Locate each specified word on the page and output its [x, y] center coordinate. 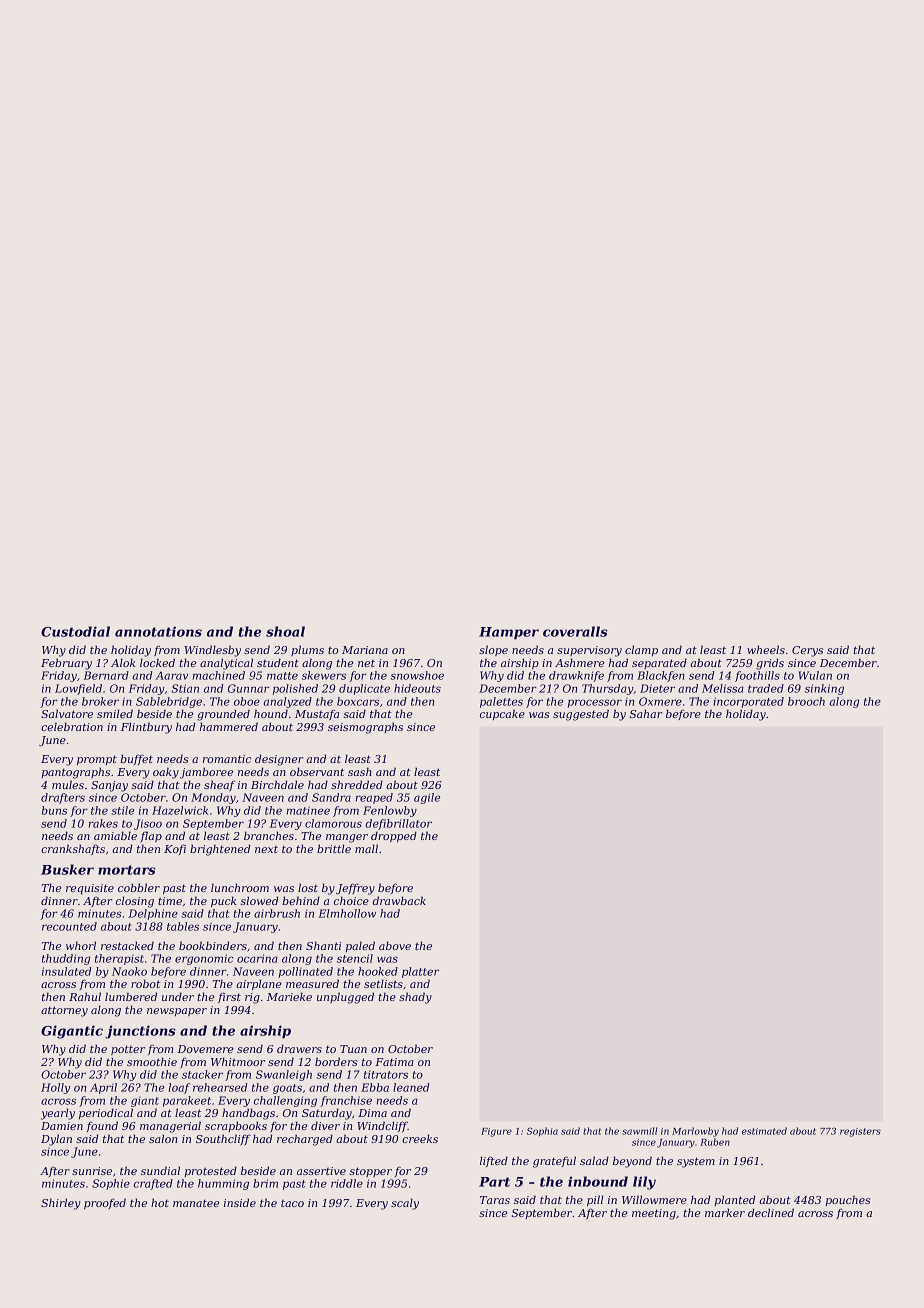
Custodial [75, 631]
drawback [399, 900]
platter [420, 972]
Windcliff [382, 1126]
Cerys [807, 651]
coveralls [575, 631]
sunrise [92, 1171]
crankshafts [73, 849]
